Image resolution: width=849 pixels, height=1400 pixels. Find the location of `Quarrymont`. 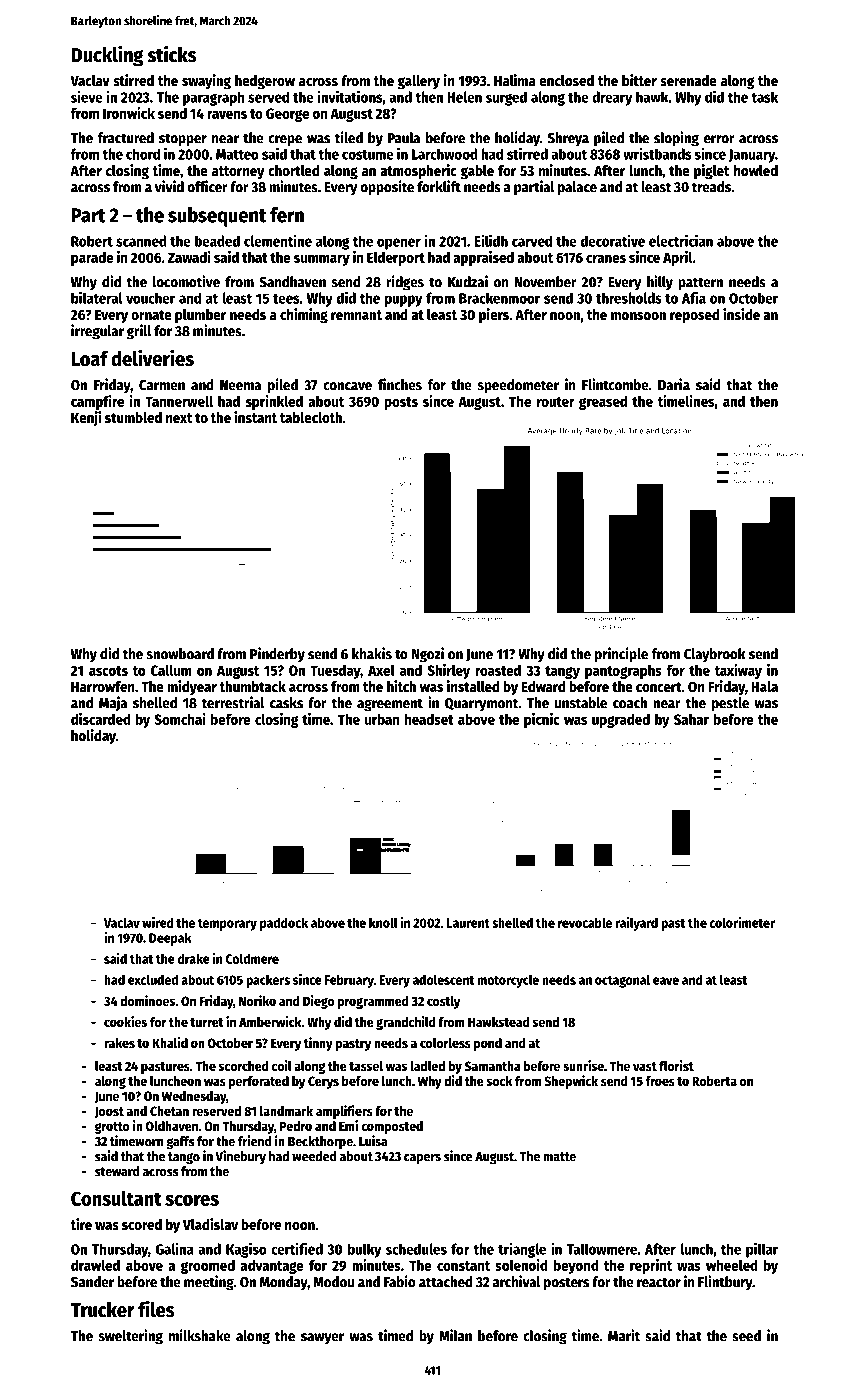

Quarrymont is located at coordinates (481, 705).
